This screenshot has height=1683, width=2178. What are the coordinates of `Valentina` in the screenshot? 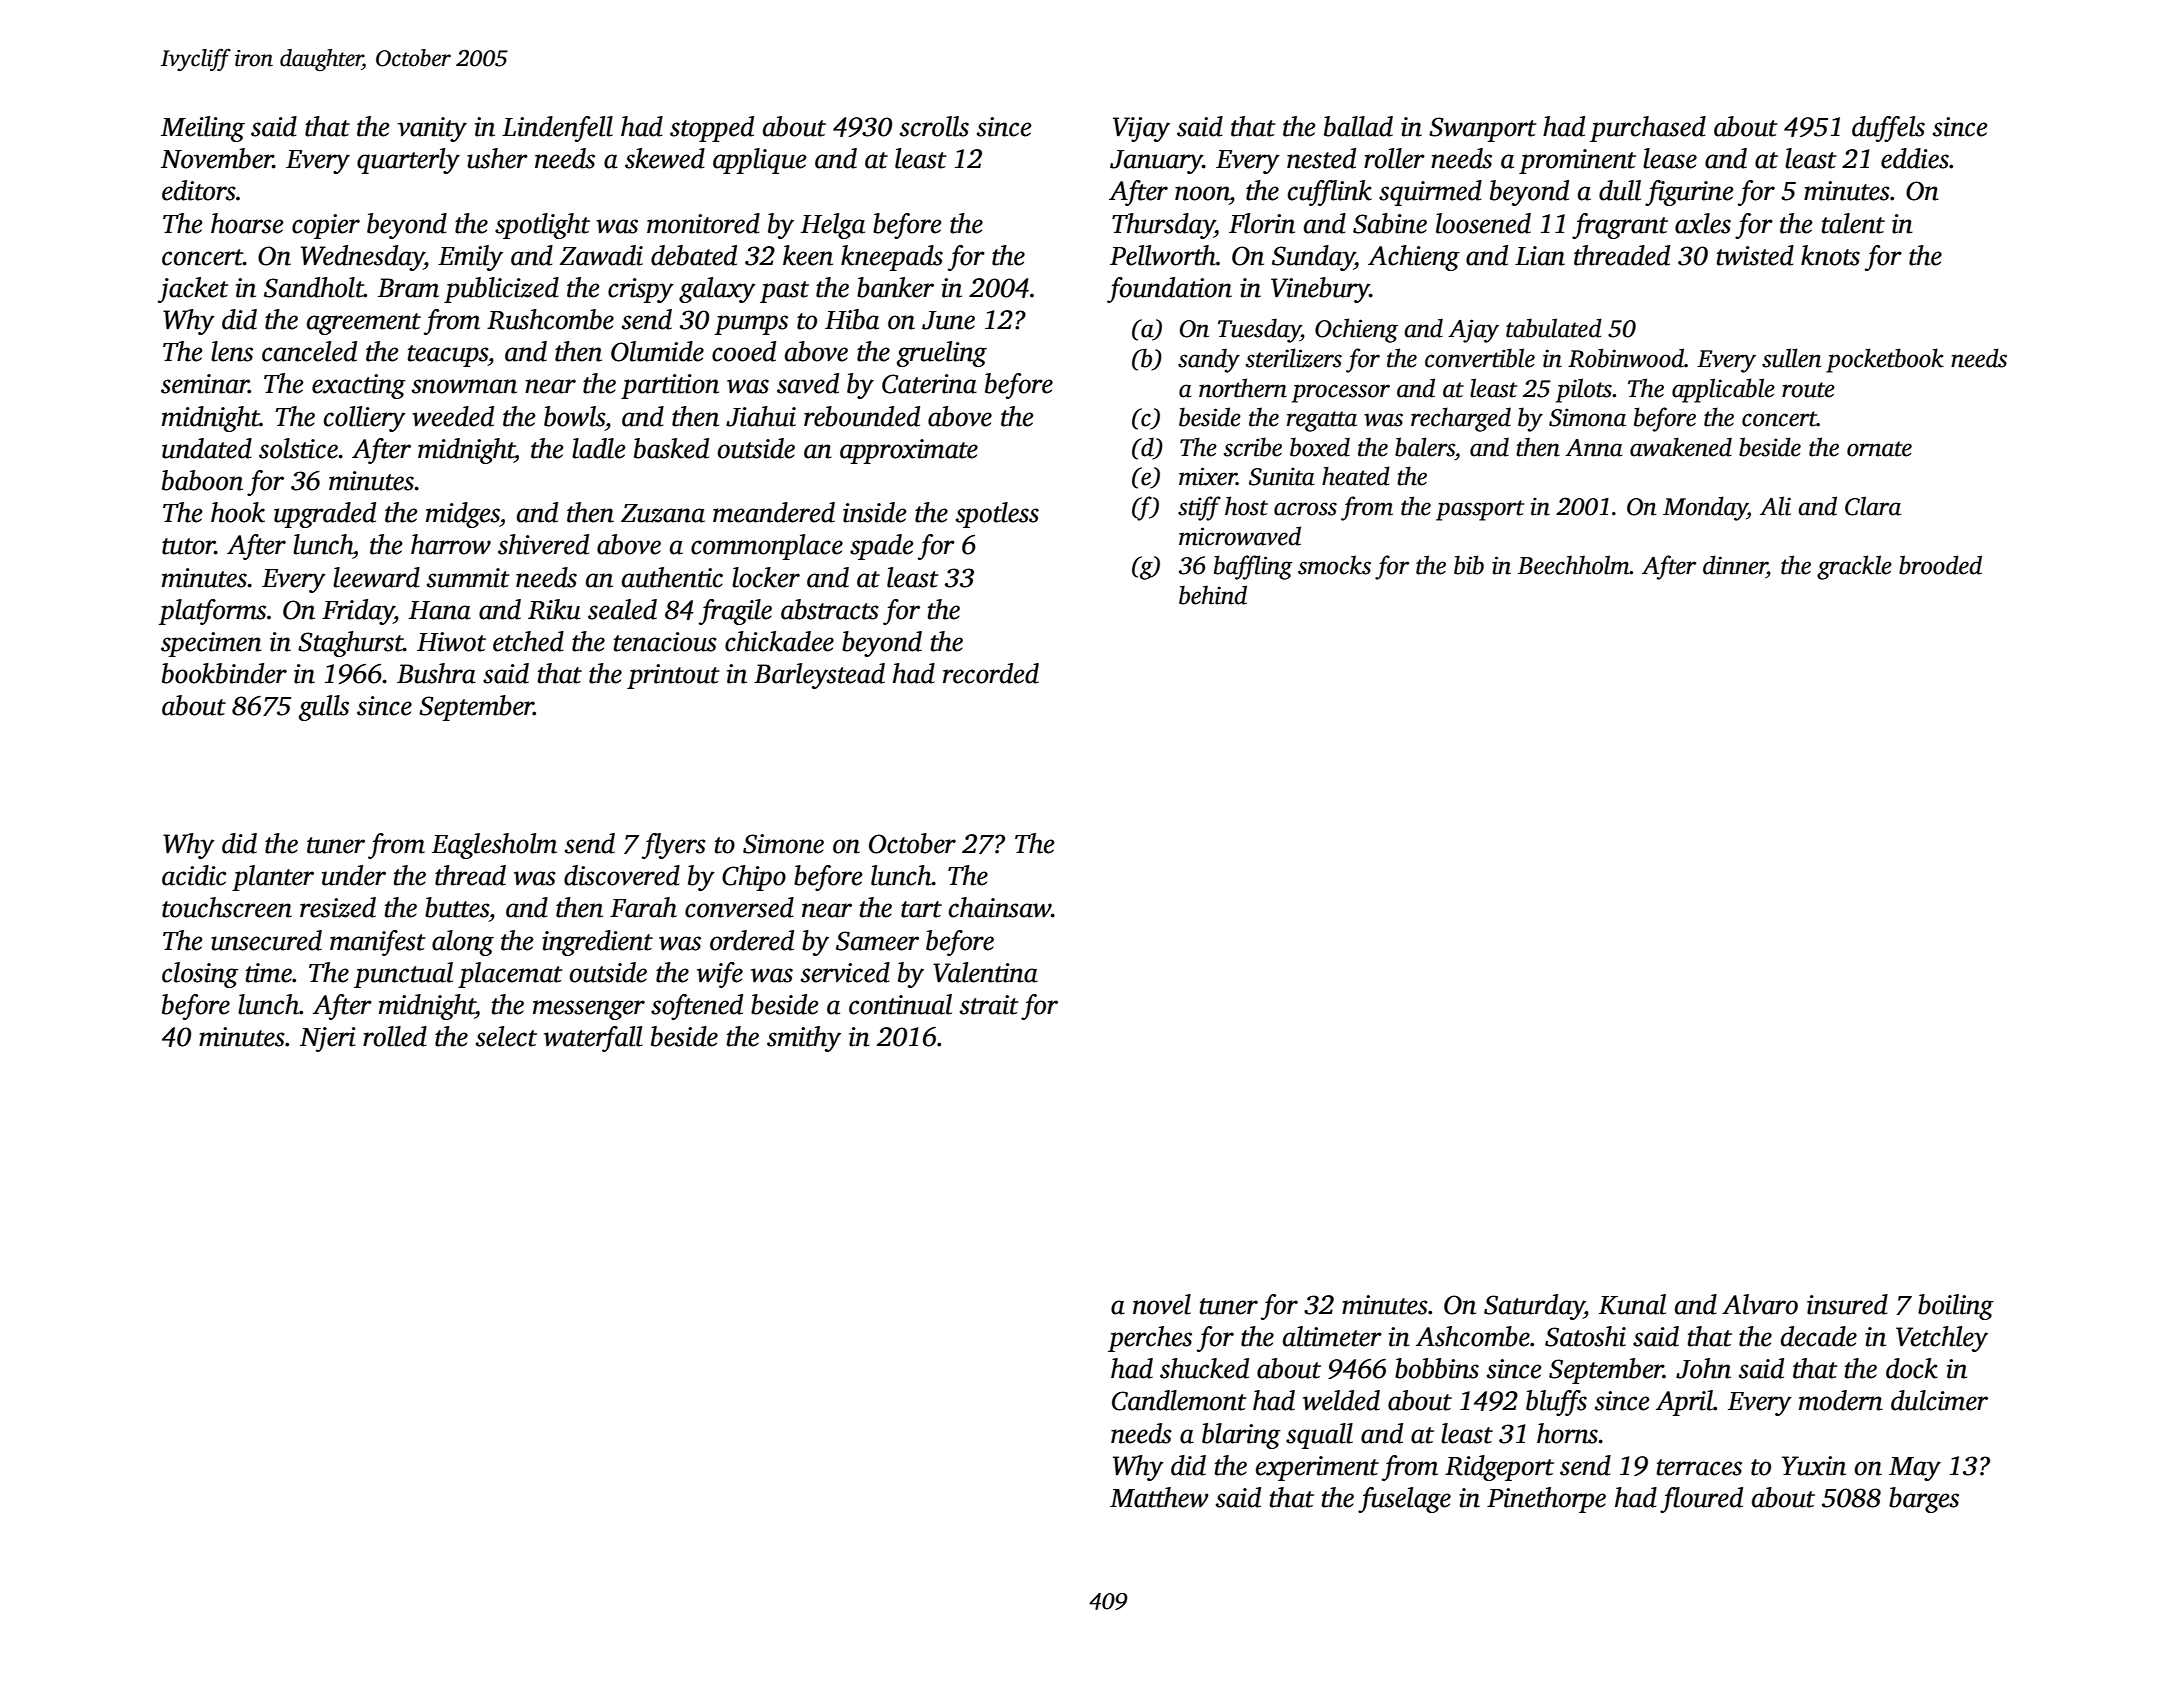 It's located at (985, 972).
